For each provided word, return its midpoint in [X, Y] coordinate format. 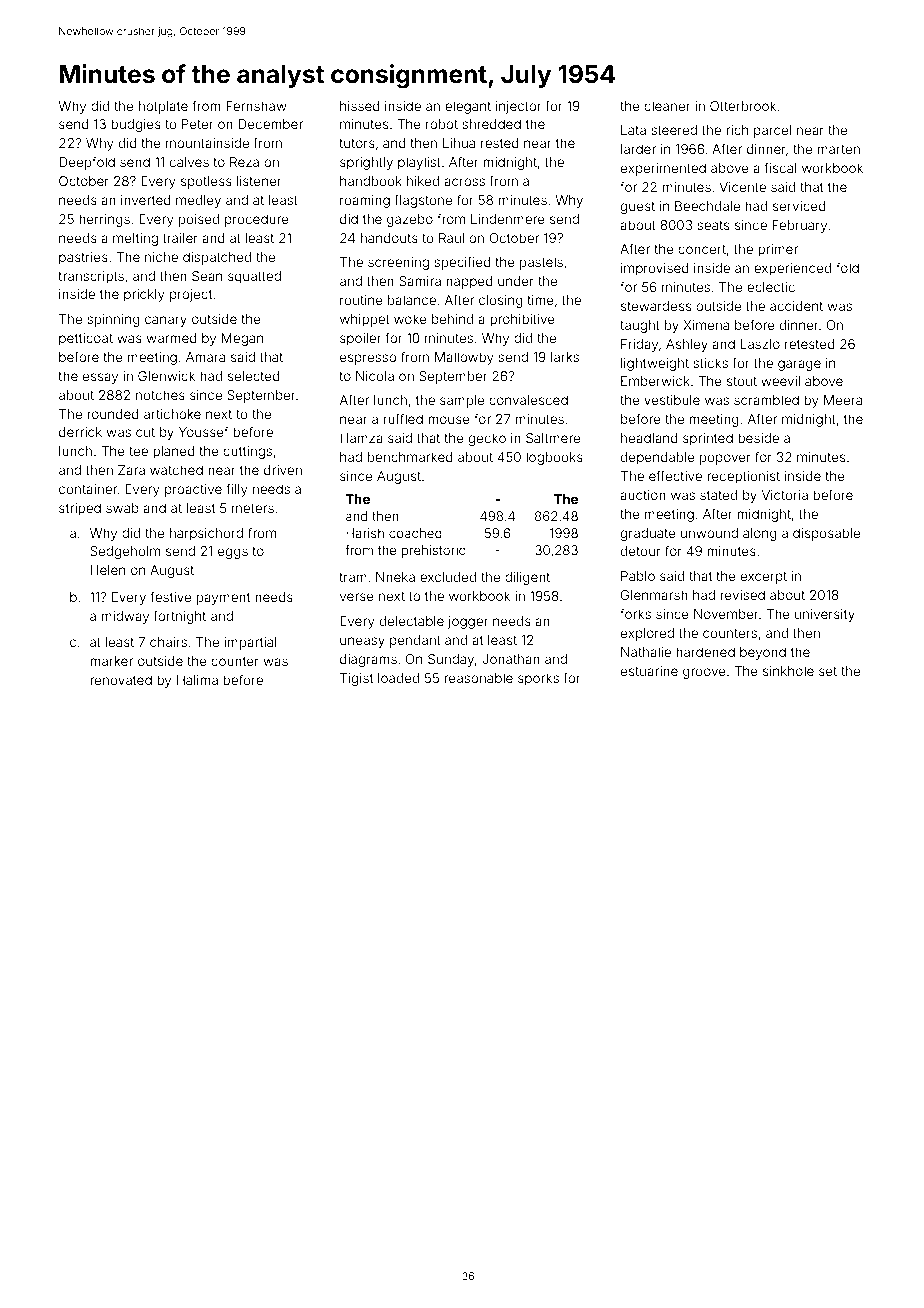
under [516, 281]
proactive [193, 490]
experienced [792, 269]
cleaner [667, 106]
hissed [360, 106]
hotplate [163, 107]
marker [111, 661]
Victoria [785, 495]
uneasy [362, 642]
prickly [144, 295]
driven [283, 470]
